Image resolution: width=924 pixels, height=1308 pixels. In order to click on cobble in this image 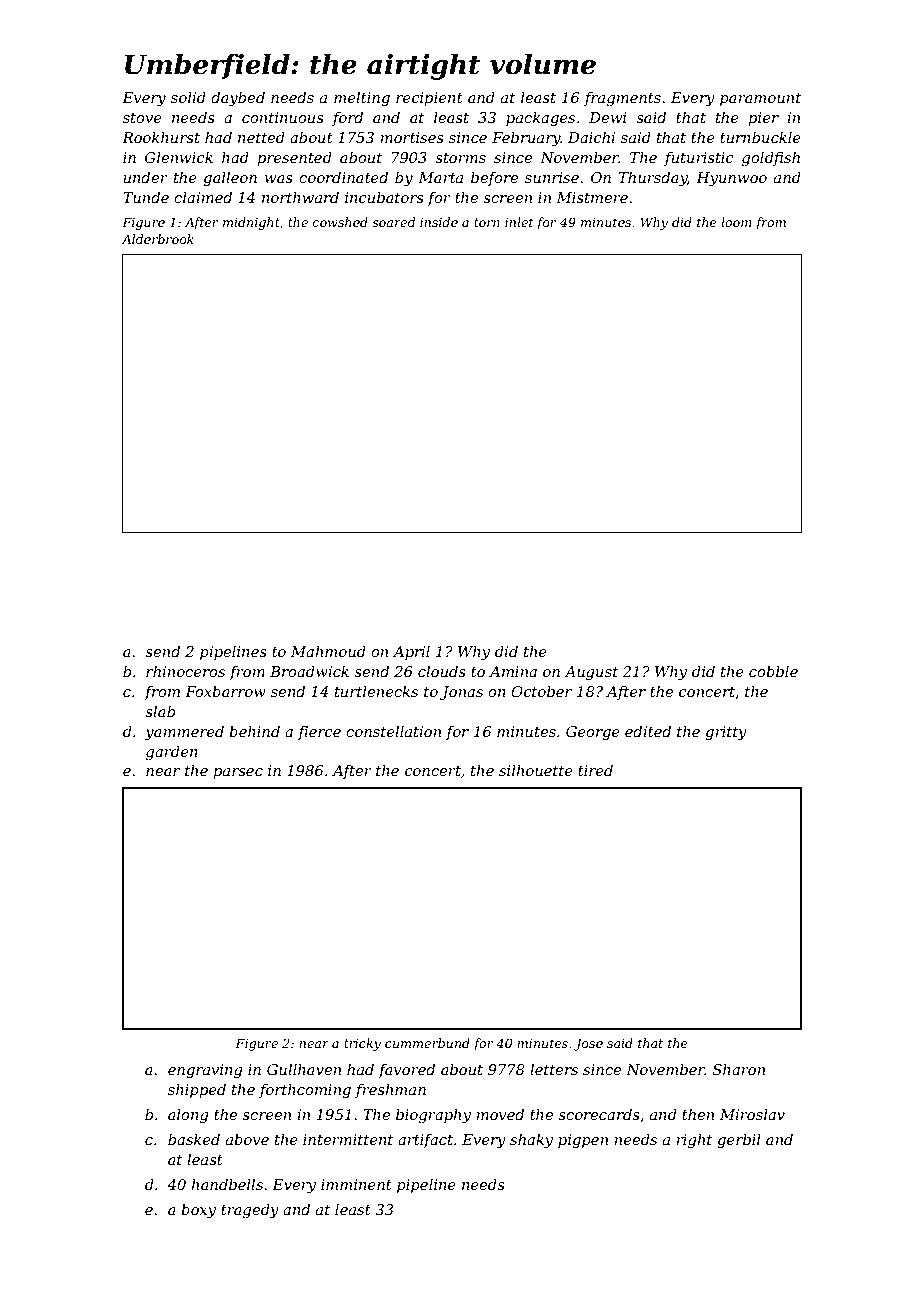, I will do `click(773, 671)`.
